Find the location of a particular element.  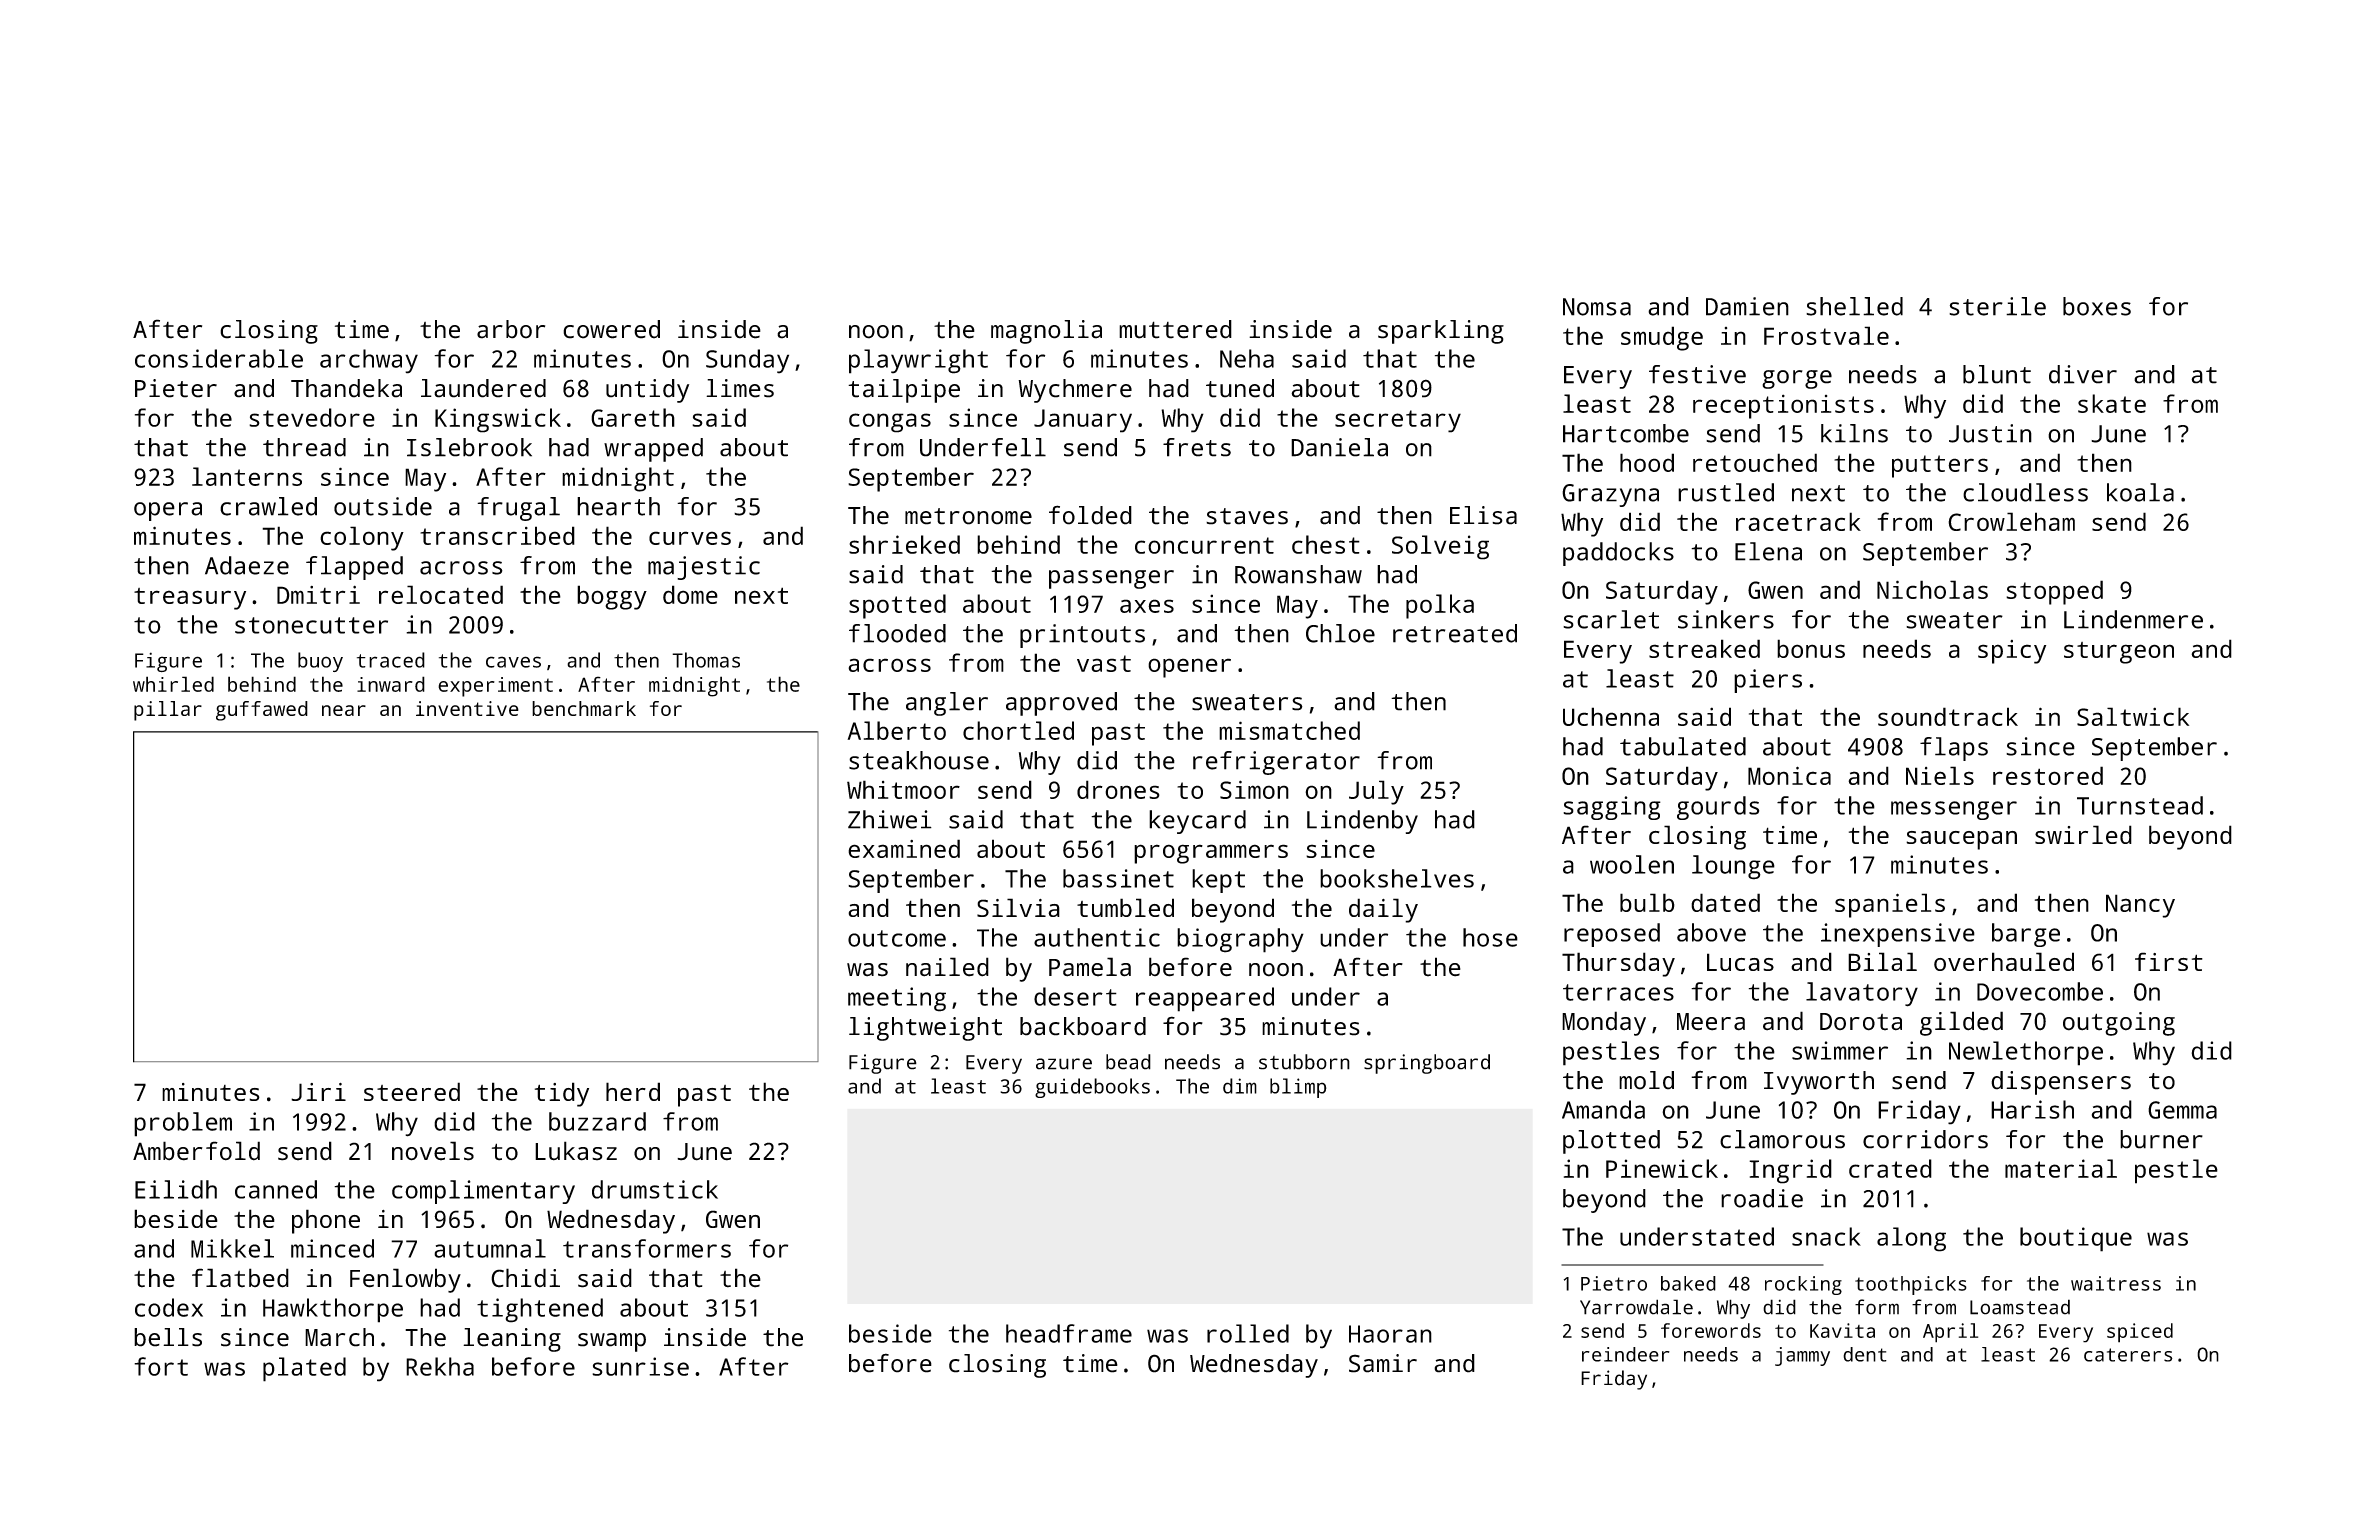

keycard is located at coordinates (1197, 822).
